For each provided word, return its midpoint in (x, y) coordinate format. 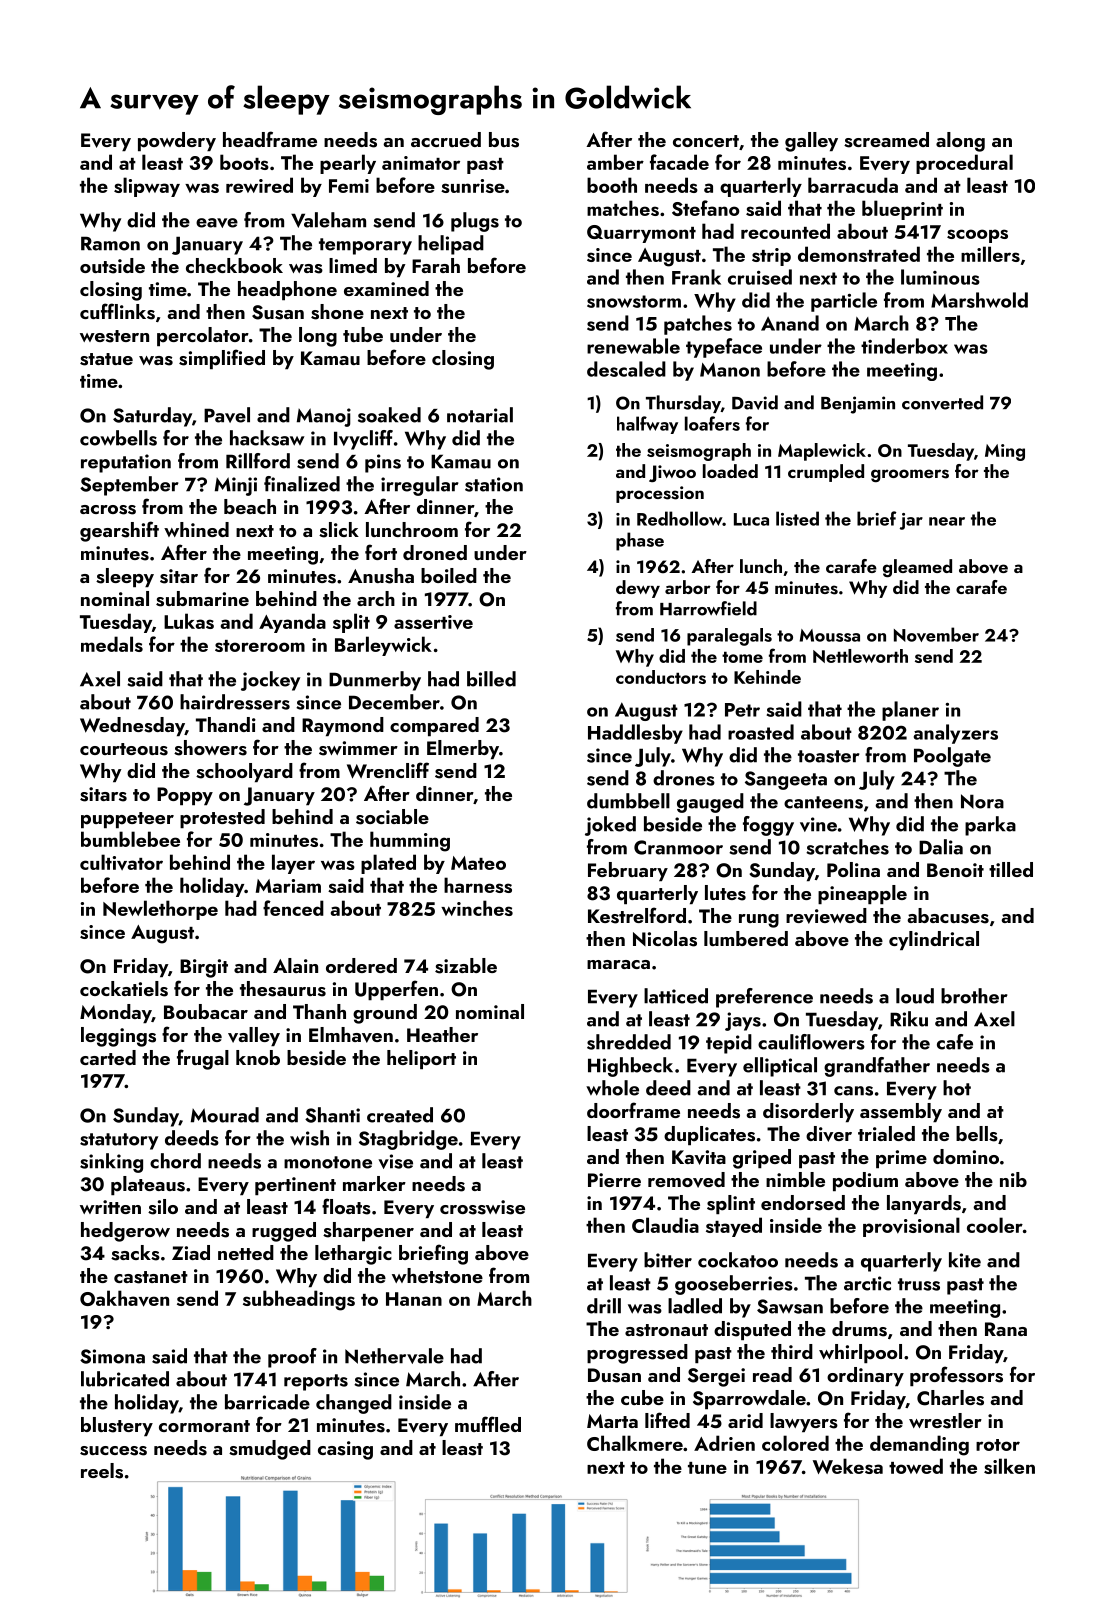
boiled (449, 575)
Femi (349, 186)
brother (974, 996)
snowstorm (634, 301)
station (494, 484)
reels (102, 1471)
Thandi (226, 724)
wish (309, 1138)
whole (612, 1088)
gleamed (917, 568)
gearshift (119, 531)
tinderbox (904, 346)
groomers (910, 475)
